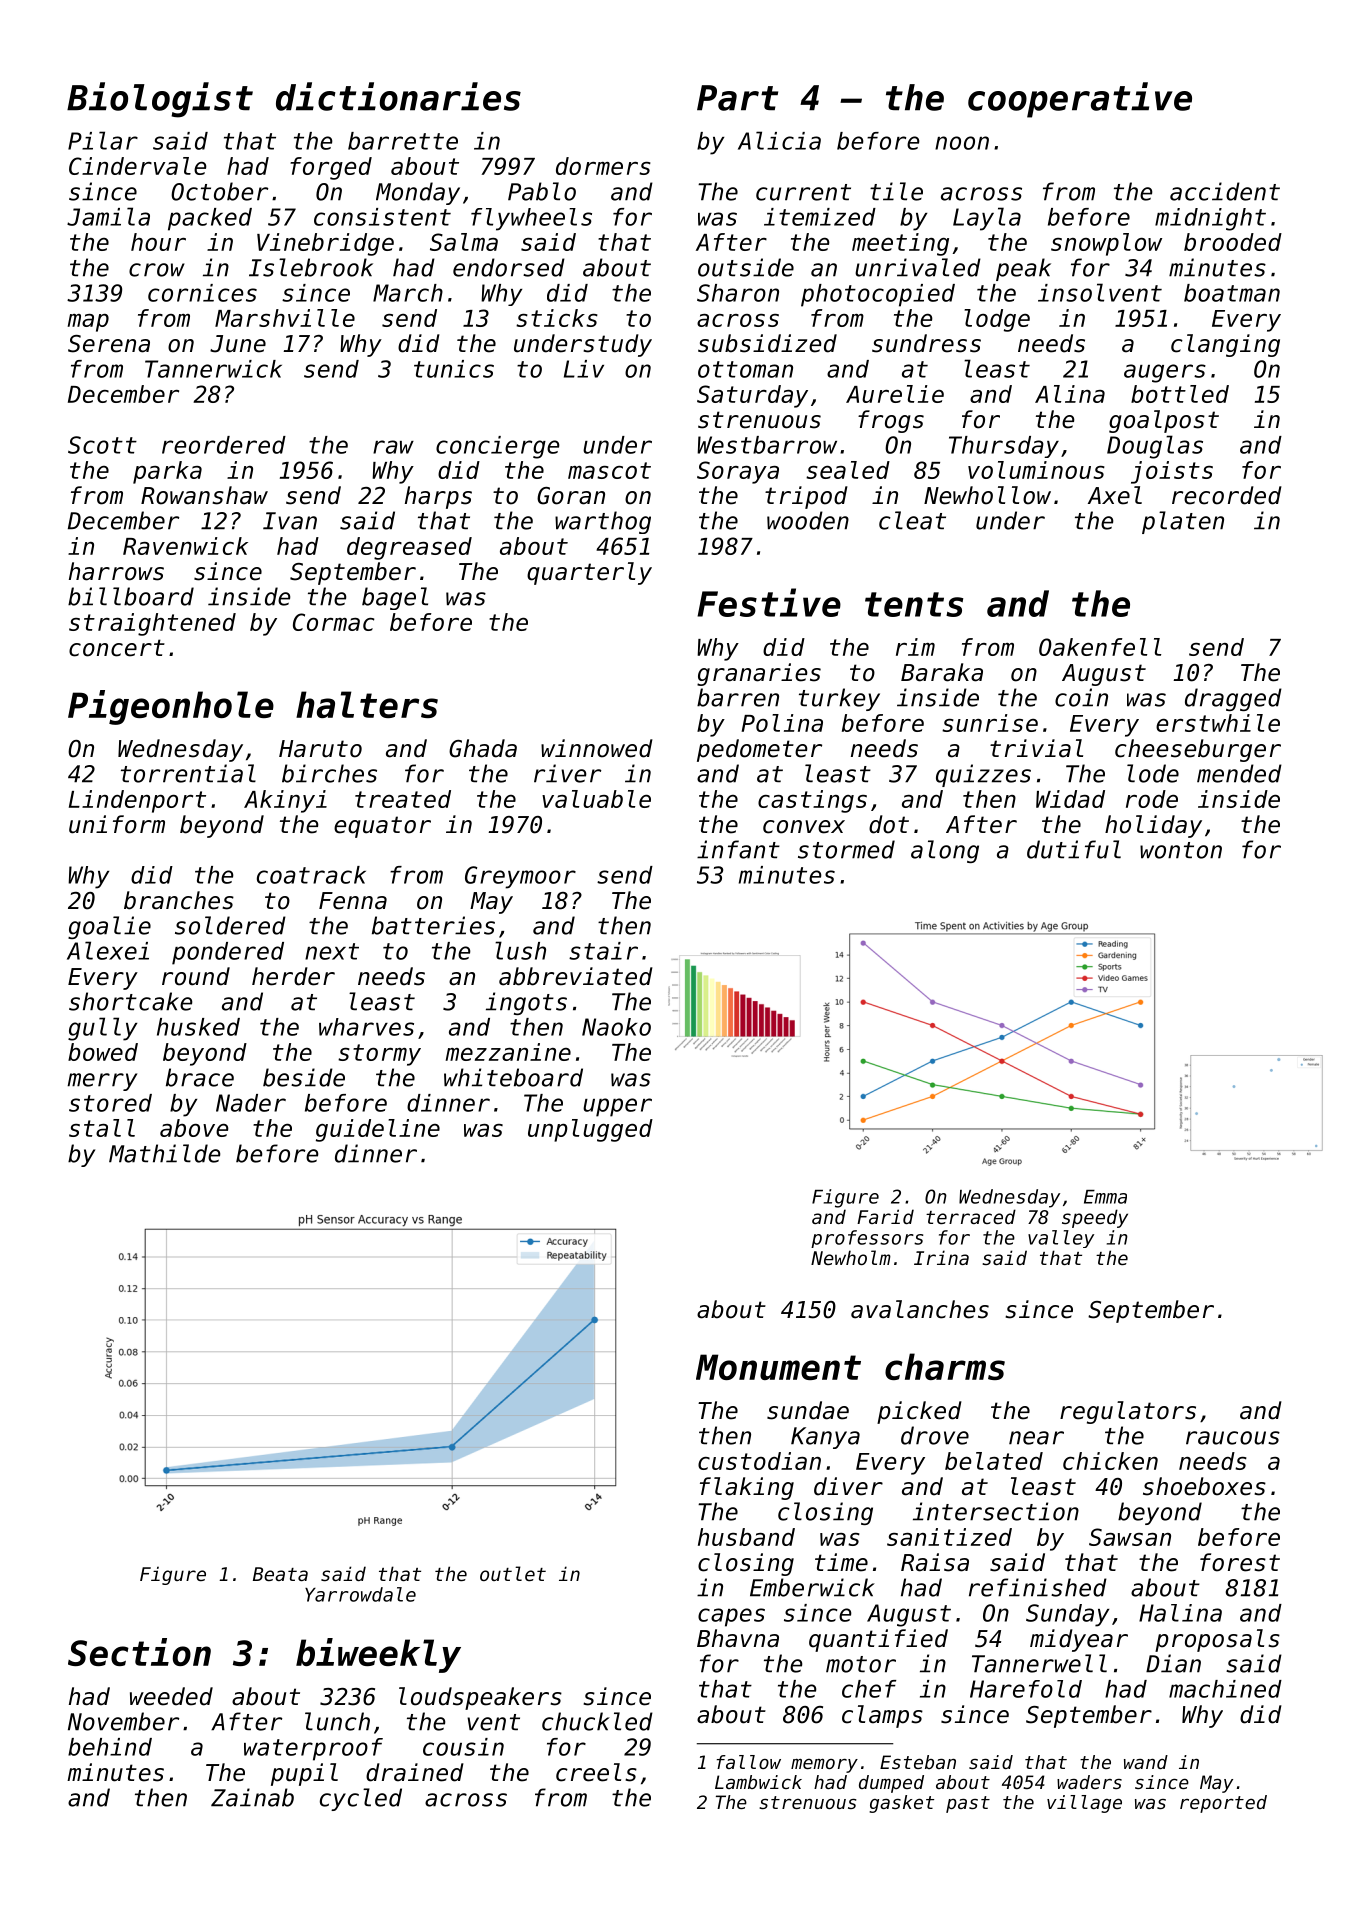 This screenshot has height=1908, width=1349. I want to click on Newholm, so click(851, 1257).
